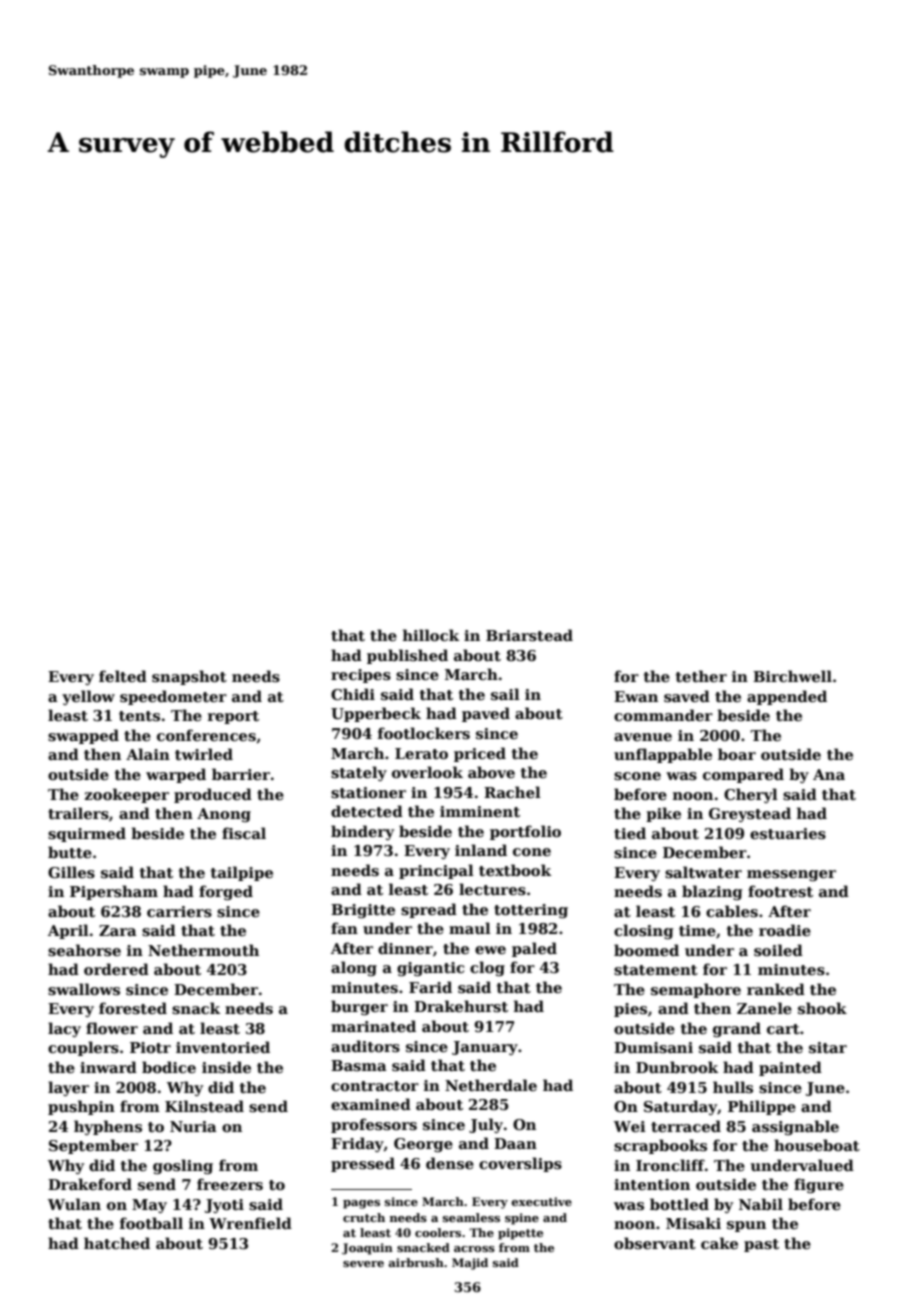 The height and width of the screenshot is (1316, 908). Describe the element at coordinates (206, 735) in the screenshot. I see `conferences` at that location.
